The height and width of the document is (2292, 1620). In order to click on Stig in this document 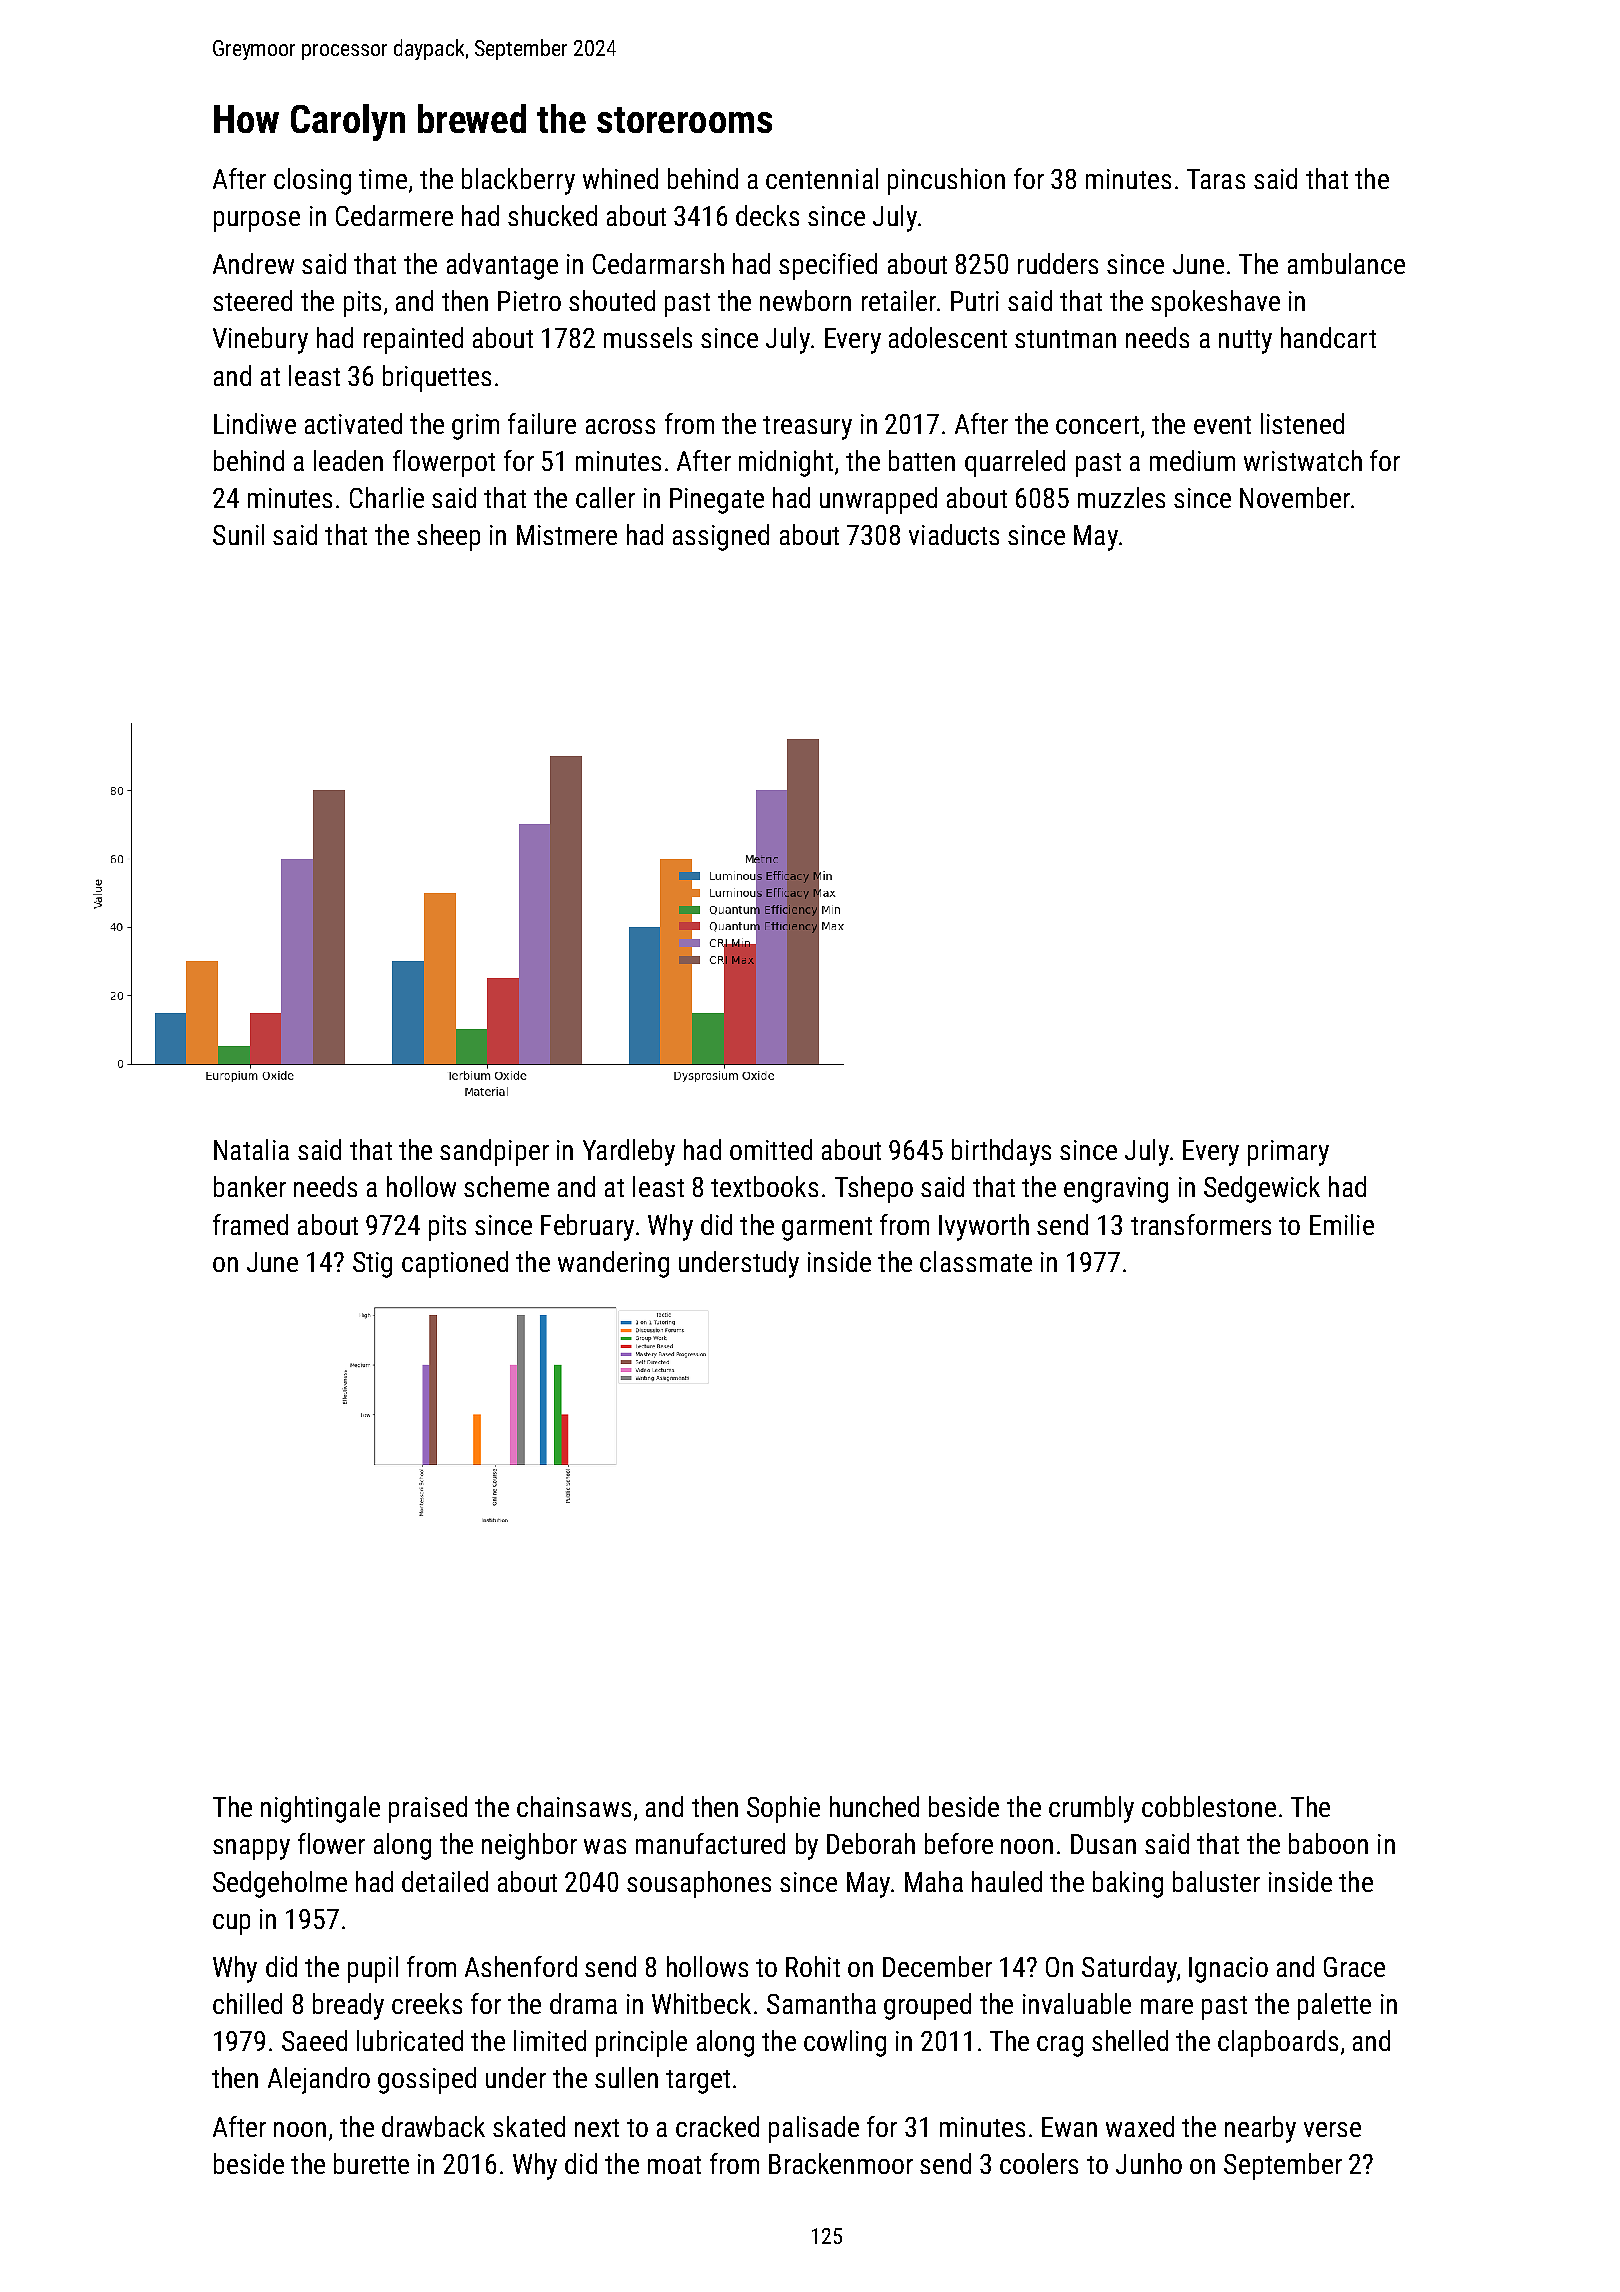, I will do `click(372, 1265)`.
